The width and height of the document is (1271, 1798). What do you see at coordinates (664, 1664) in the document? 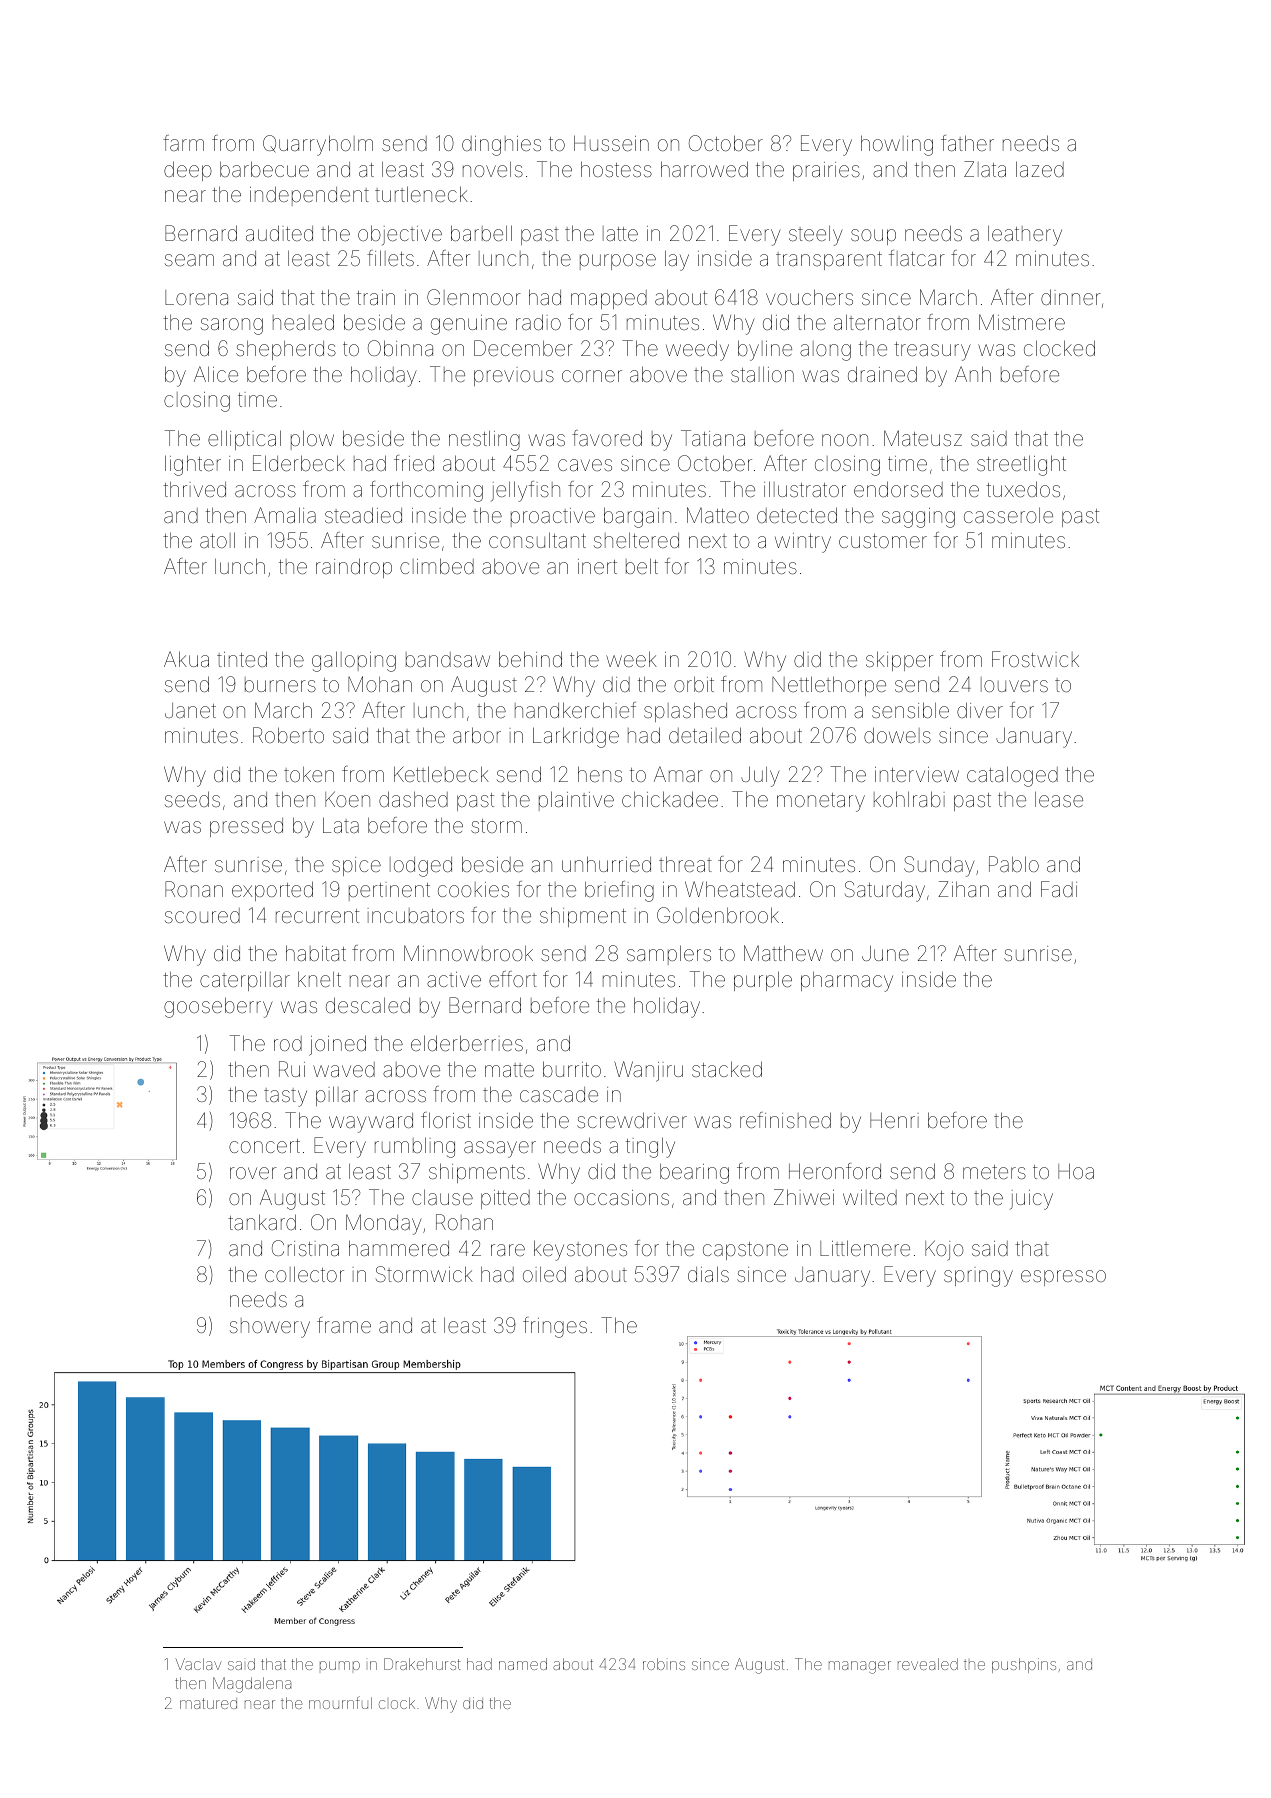
I see `robins` at bounding box center [664, 1664].
